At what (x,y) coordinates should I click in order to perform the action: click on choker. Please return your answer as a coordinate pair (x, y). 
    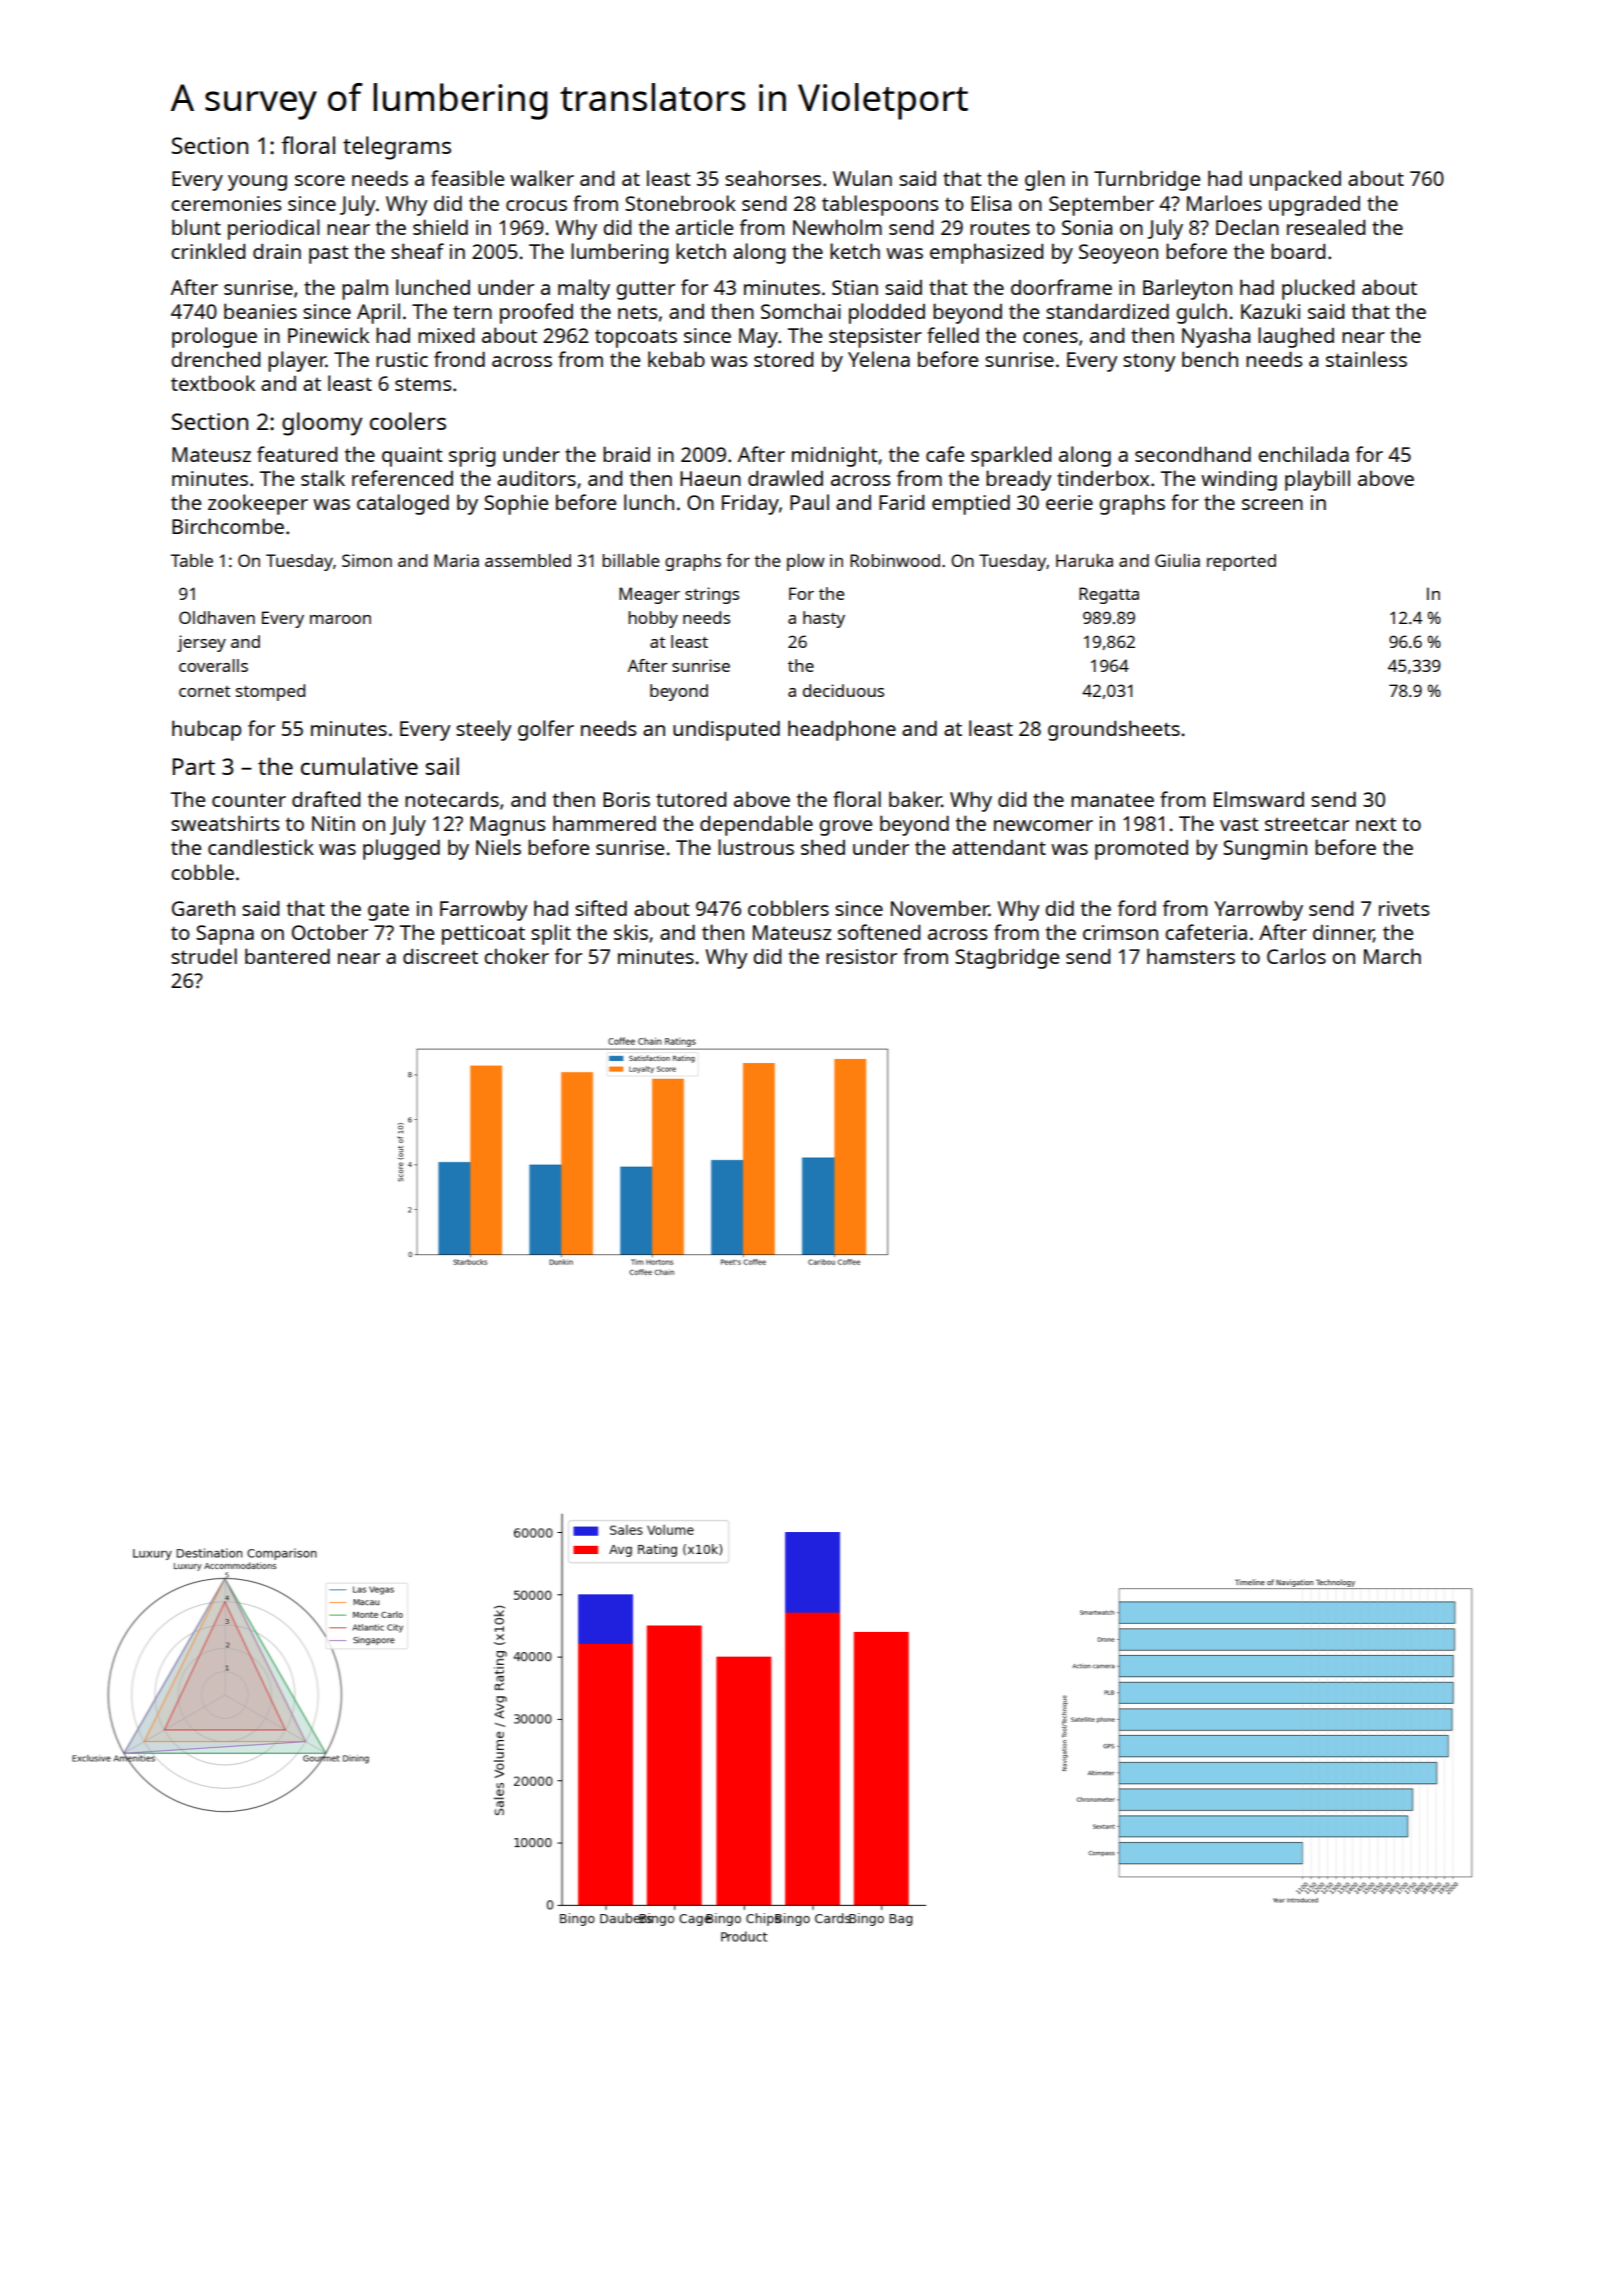
    Looking at the image, I should click on (516, 956).
